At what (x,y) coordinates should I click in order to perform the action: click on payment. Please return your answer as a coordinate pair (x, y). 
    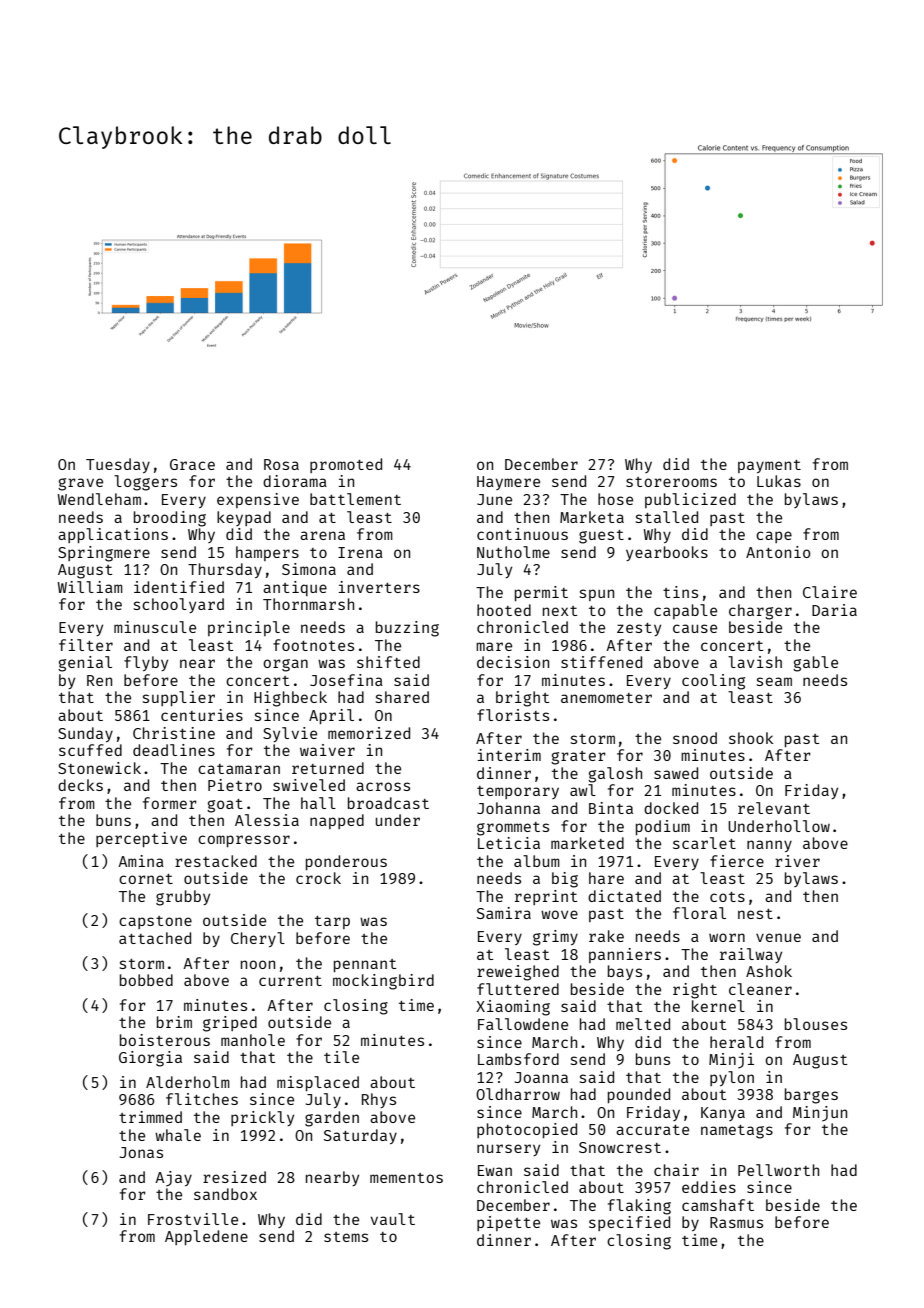
    Looking at the image, I should click on (769, 466).
